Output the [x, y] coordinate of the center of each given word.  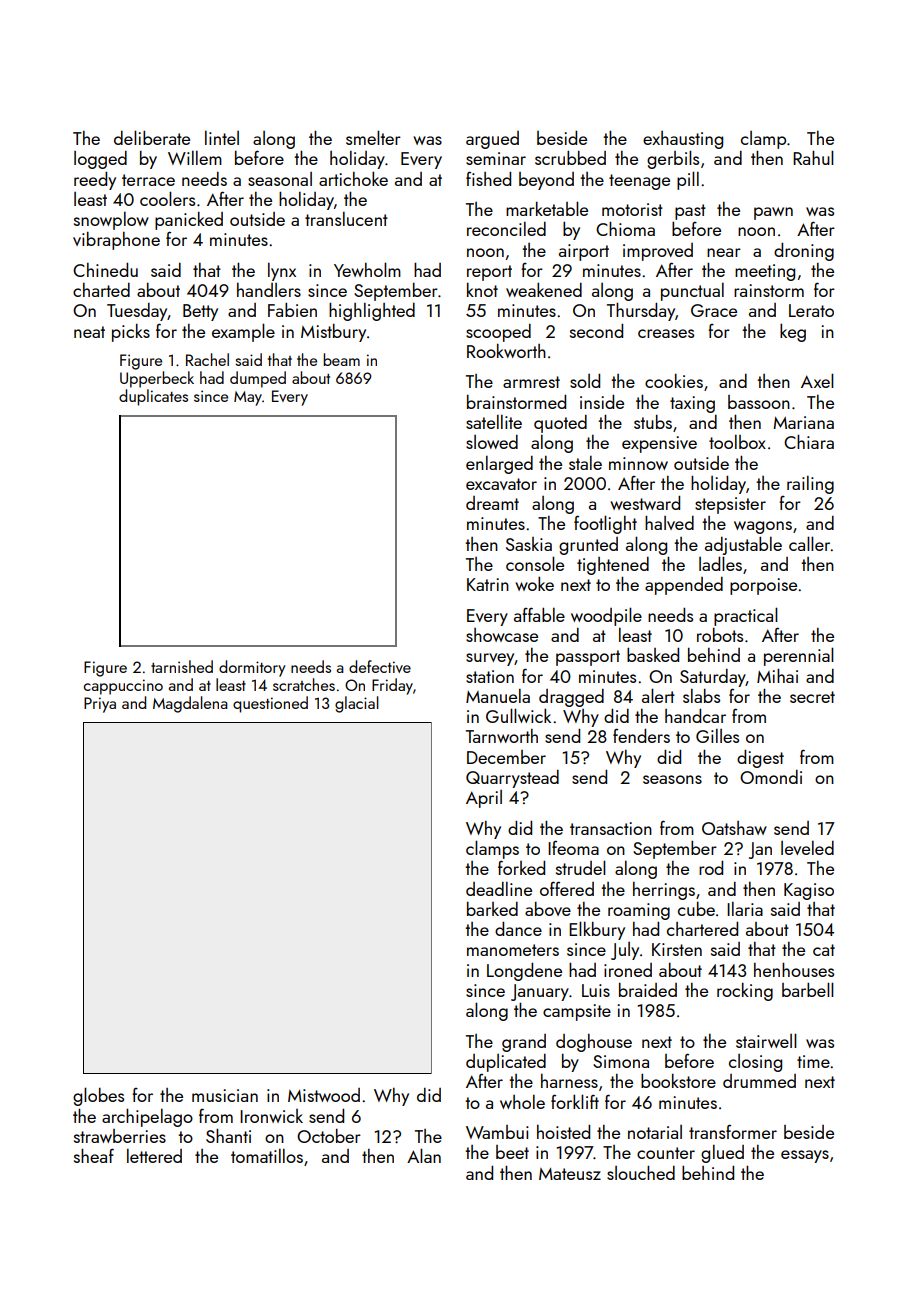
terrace [148, 180]
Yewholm [367, 269]
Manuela [498, 696]
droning [804, 252]
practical [746, 616]
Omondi [771, 777]
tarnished [182, 666]
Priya [100, 705]
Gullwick [518, 715]
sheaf [94, 1155]
